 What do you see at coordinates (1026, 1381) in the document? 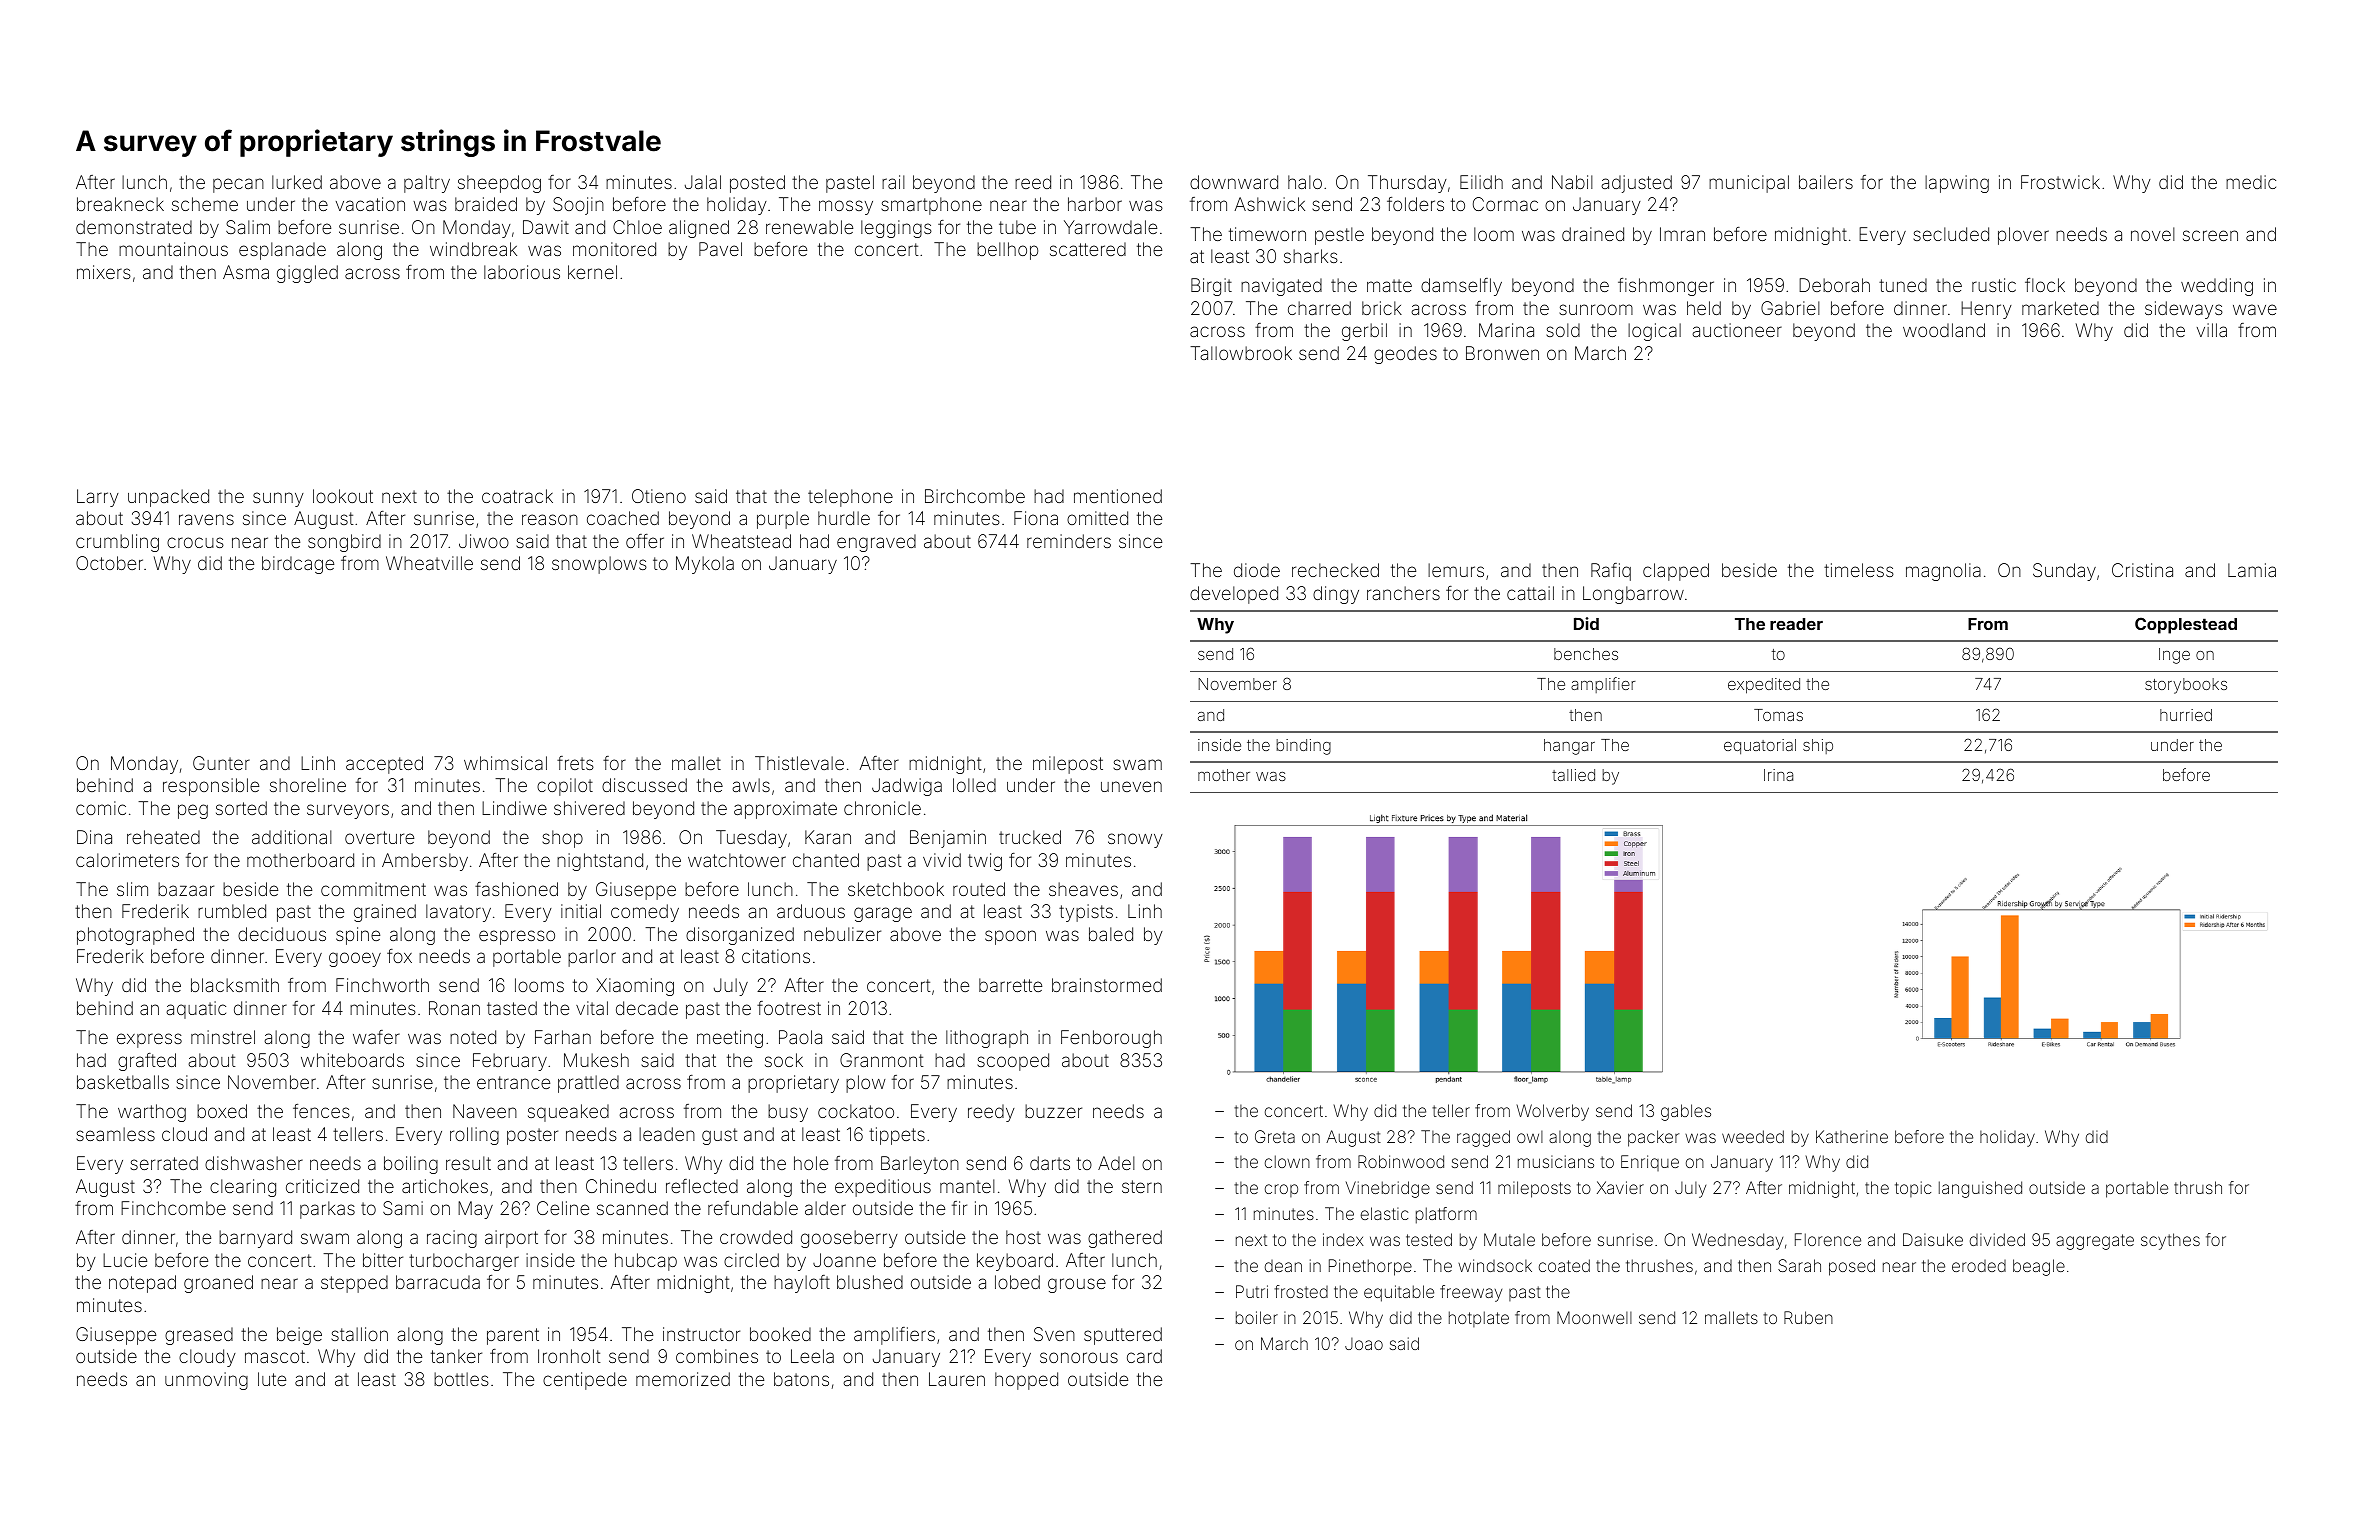
I see `hopped` at bounding box center [1026, 1381].
